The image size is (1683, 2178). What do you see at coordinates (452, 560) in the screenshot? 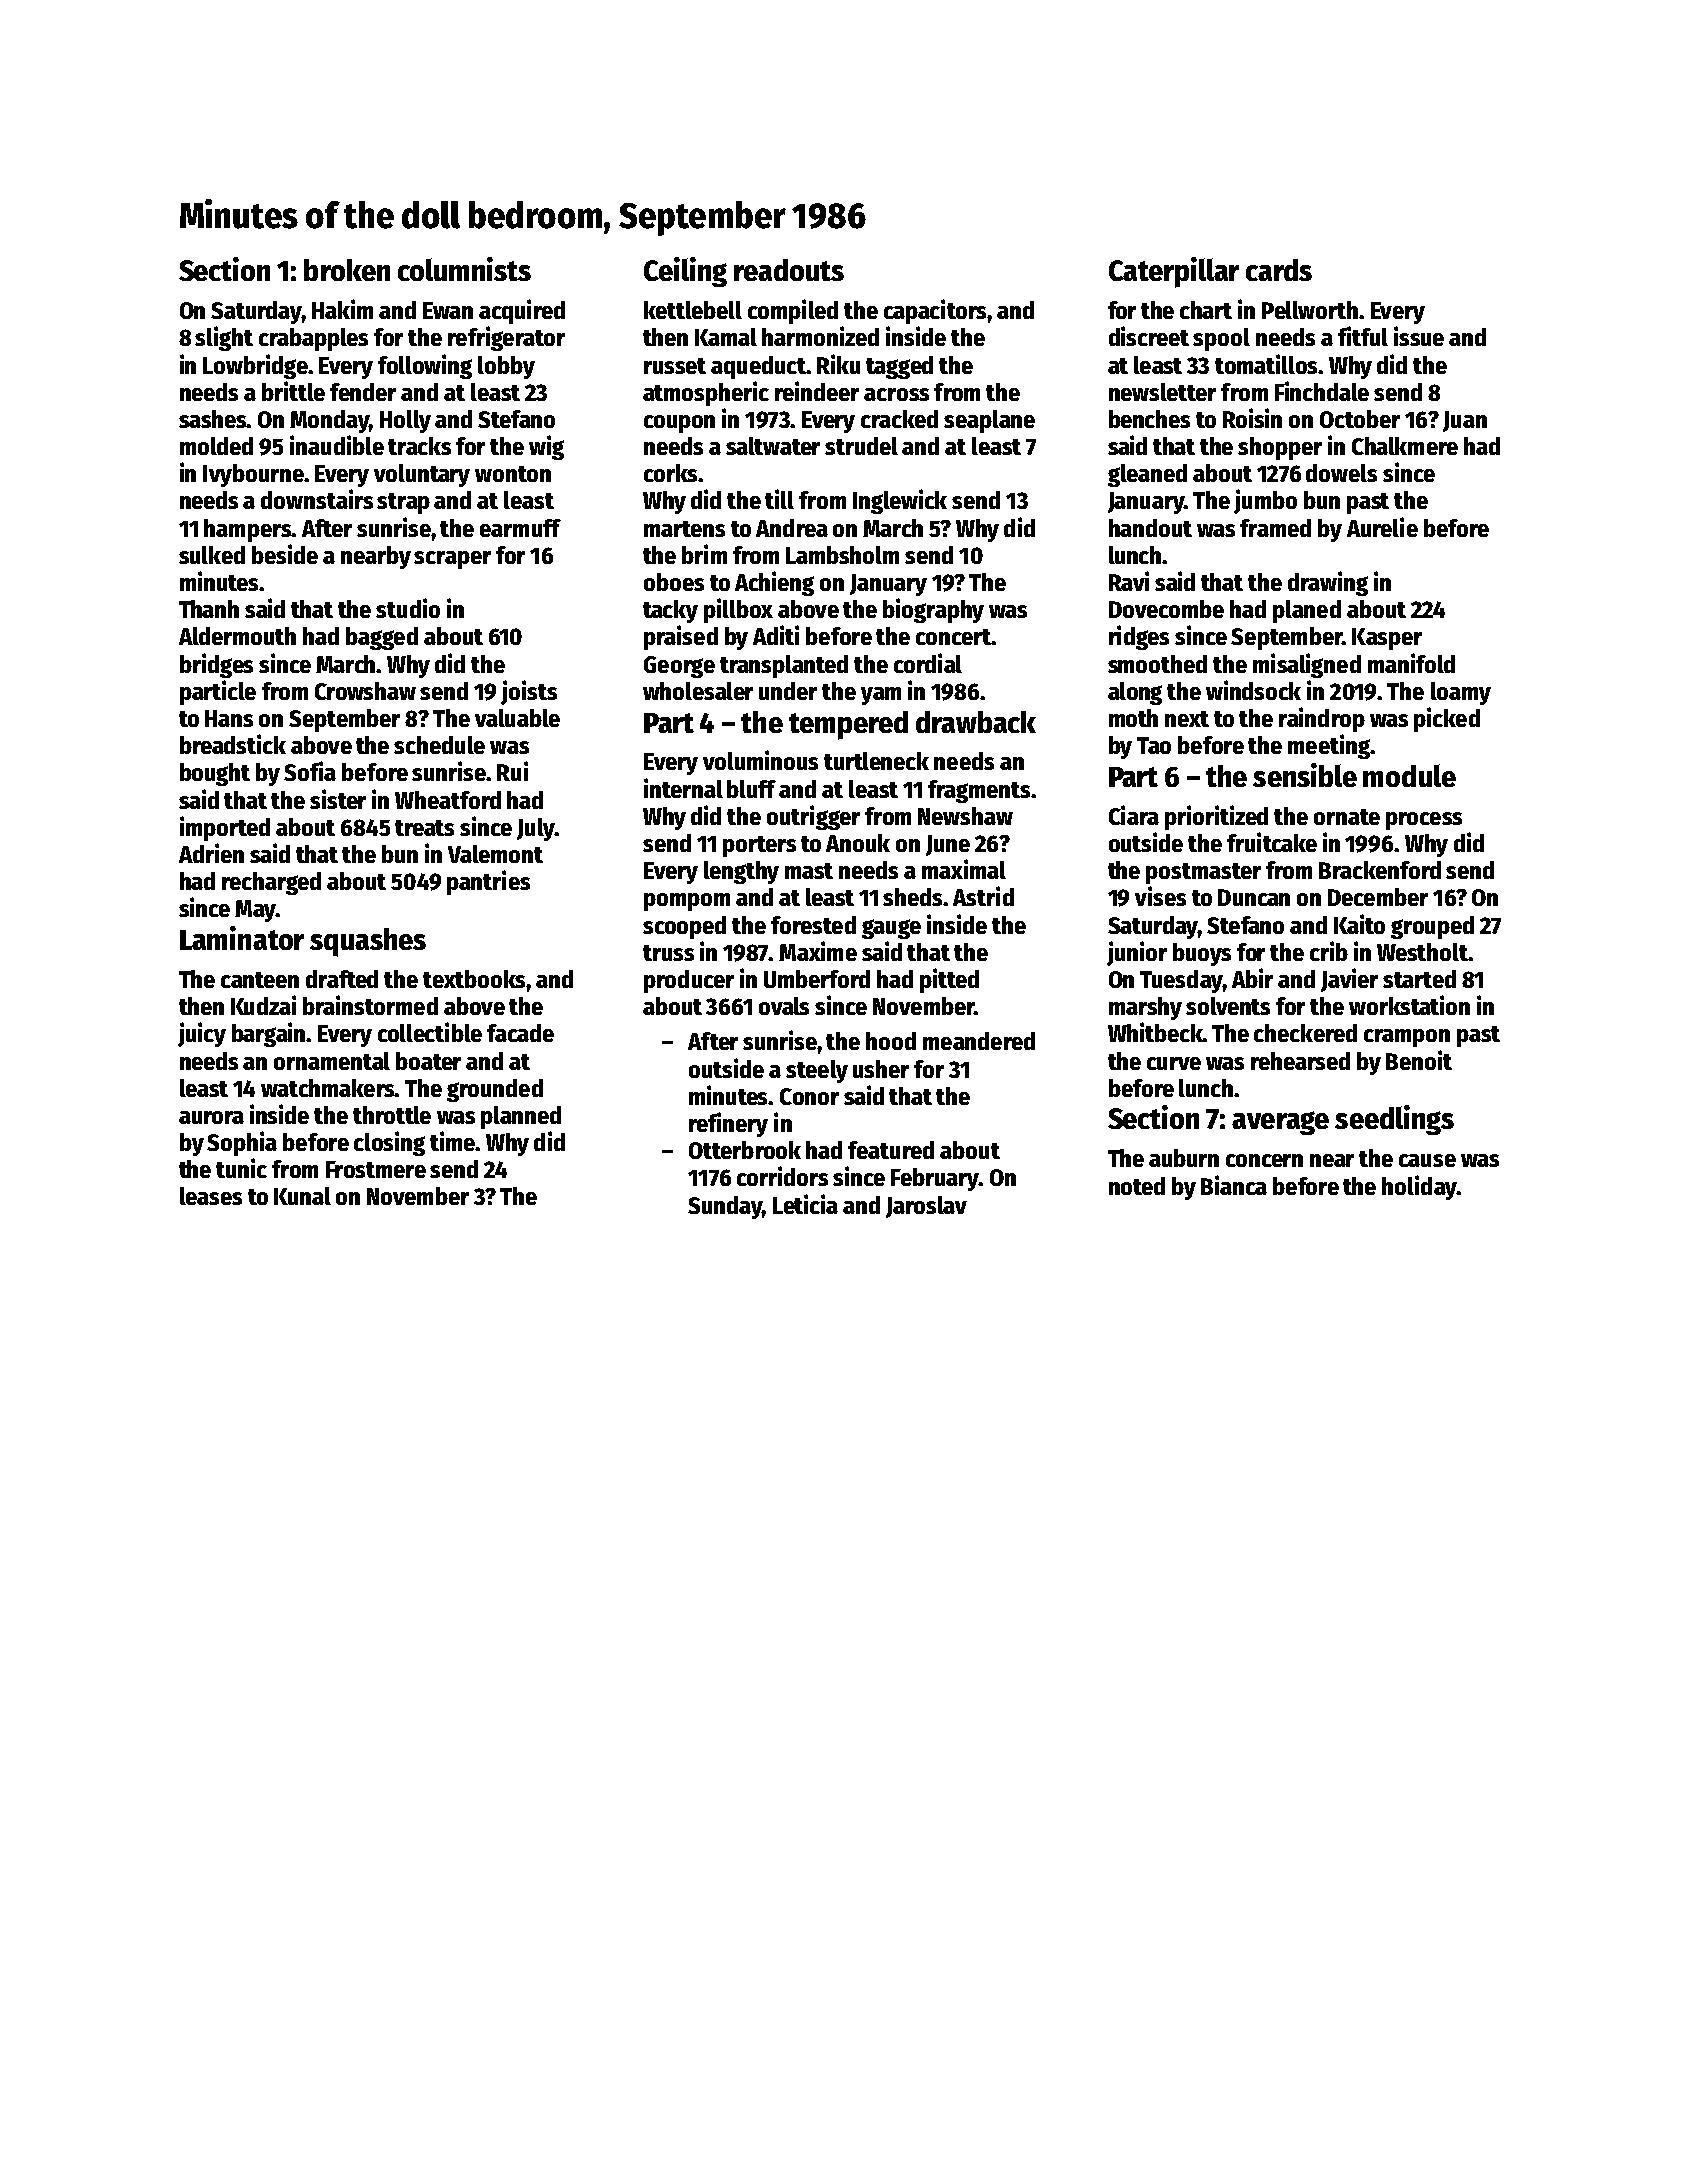
I see `scraper` at bounding box center [452, 560].
